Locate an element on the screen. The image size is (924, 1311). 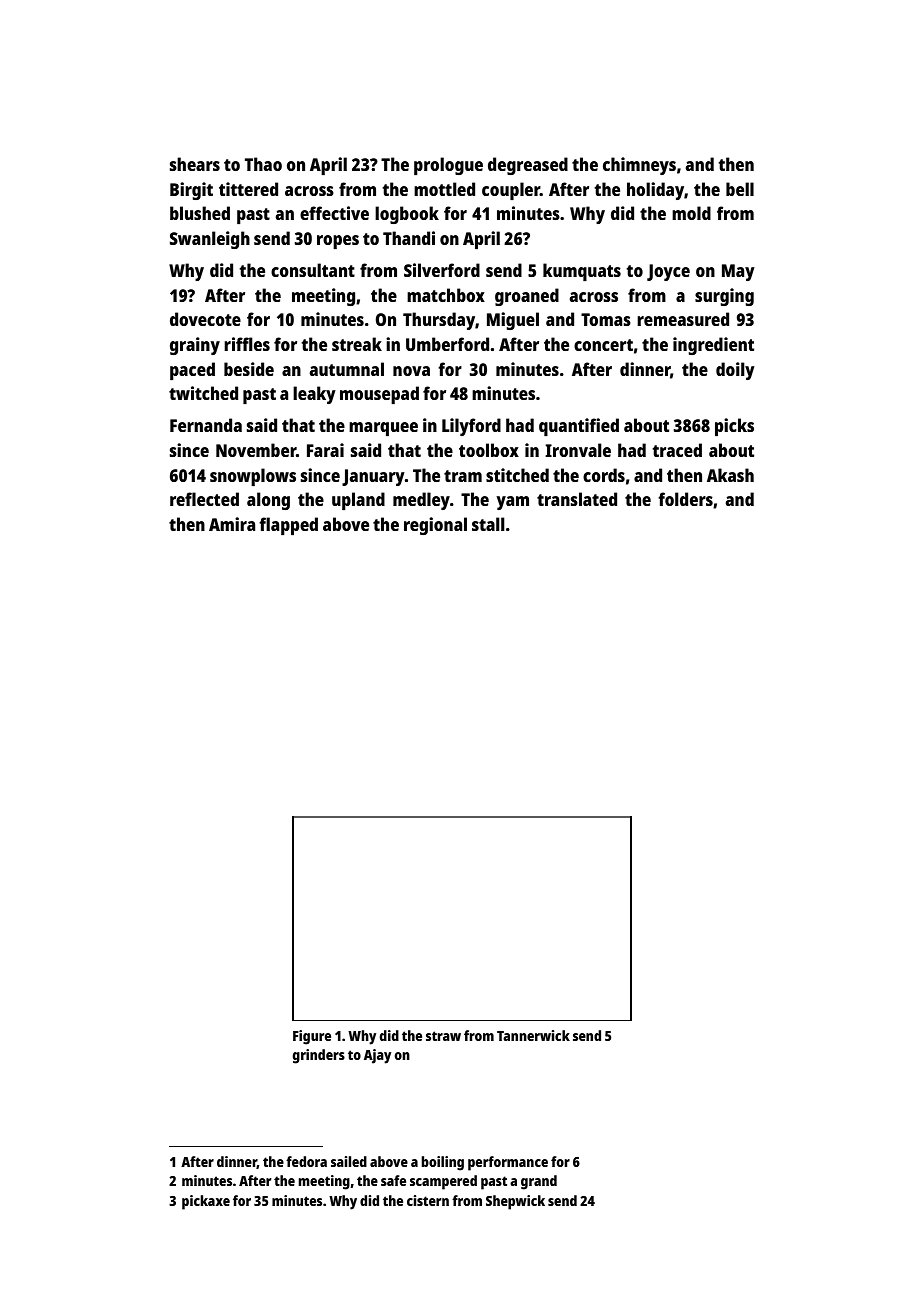
folders is located at coordinates (685, 499).
